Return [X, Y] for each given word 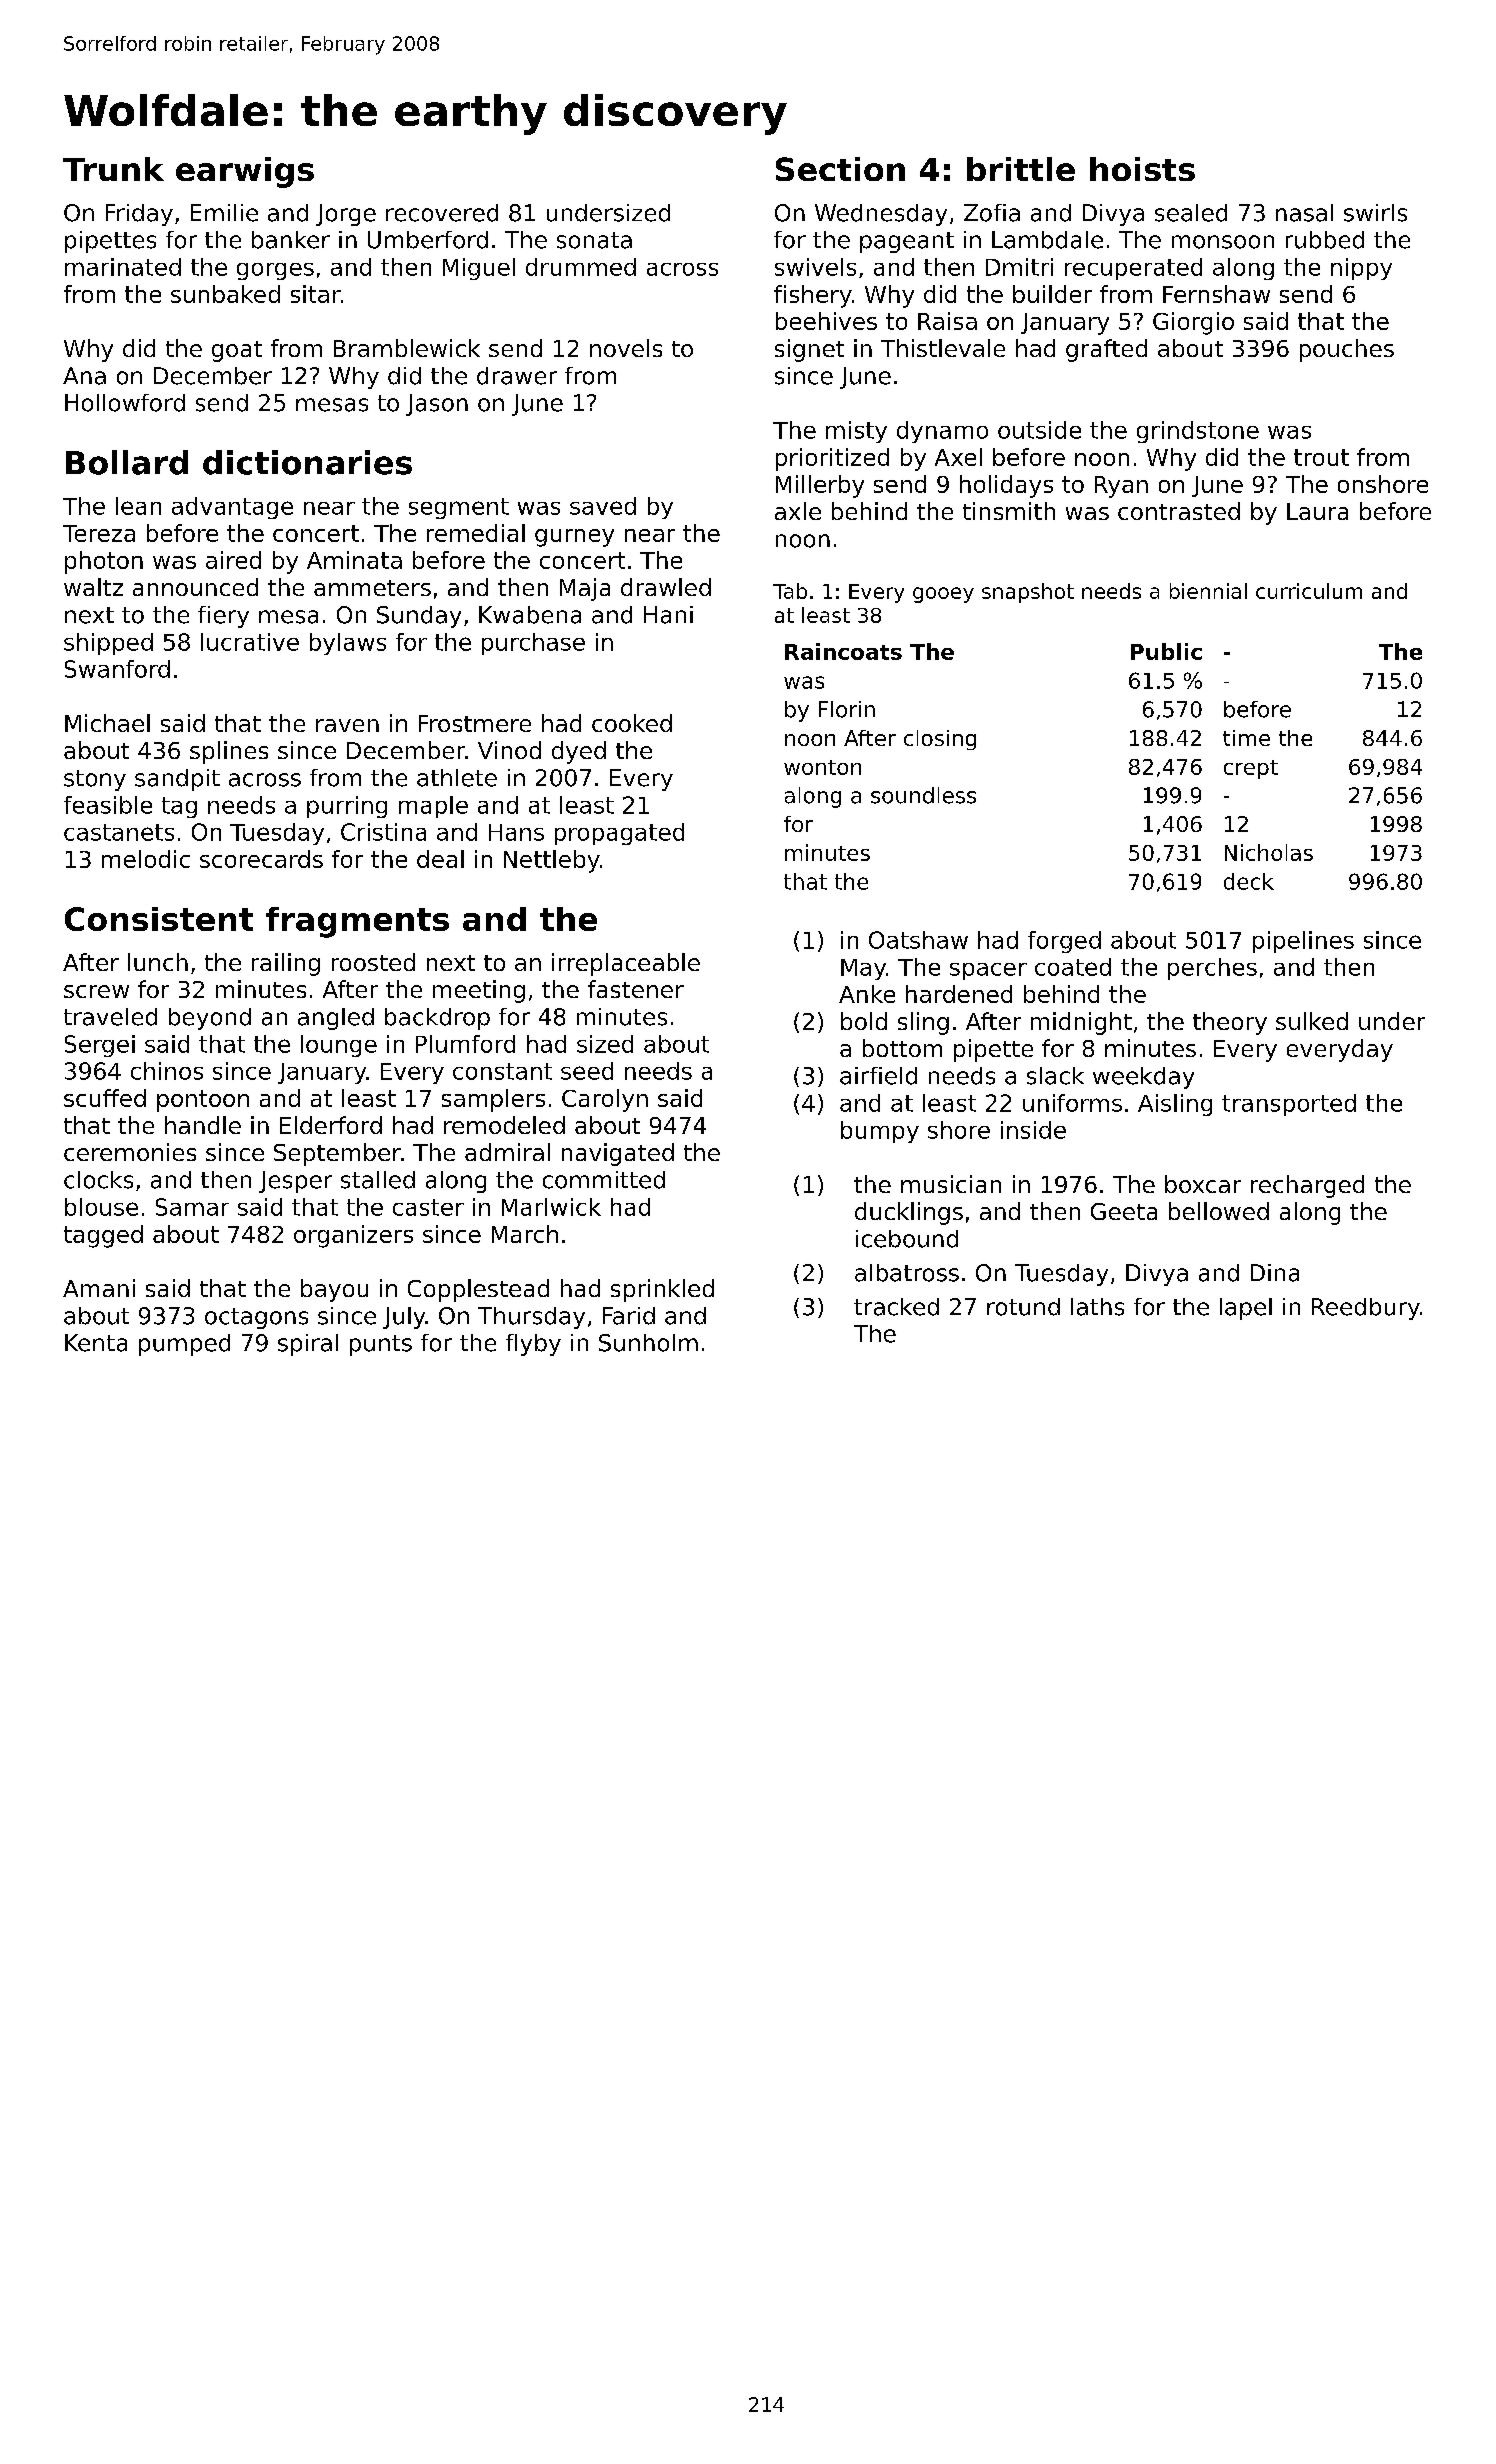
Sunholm [648, 1343]
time [1246, 738]
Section [840, 169]
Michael [107, 723]
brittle [1021, 169]
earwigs [245, 172]
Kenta [96, 1343]
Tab [790, 591]
